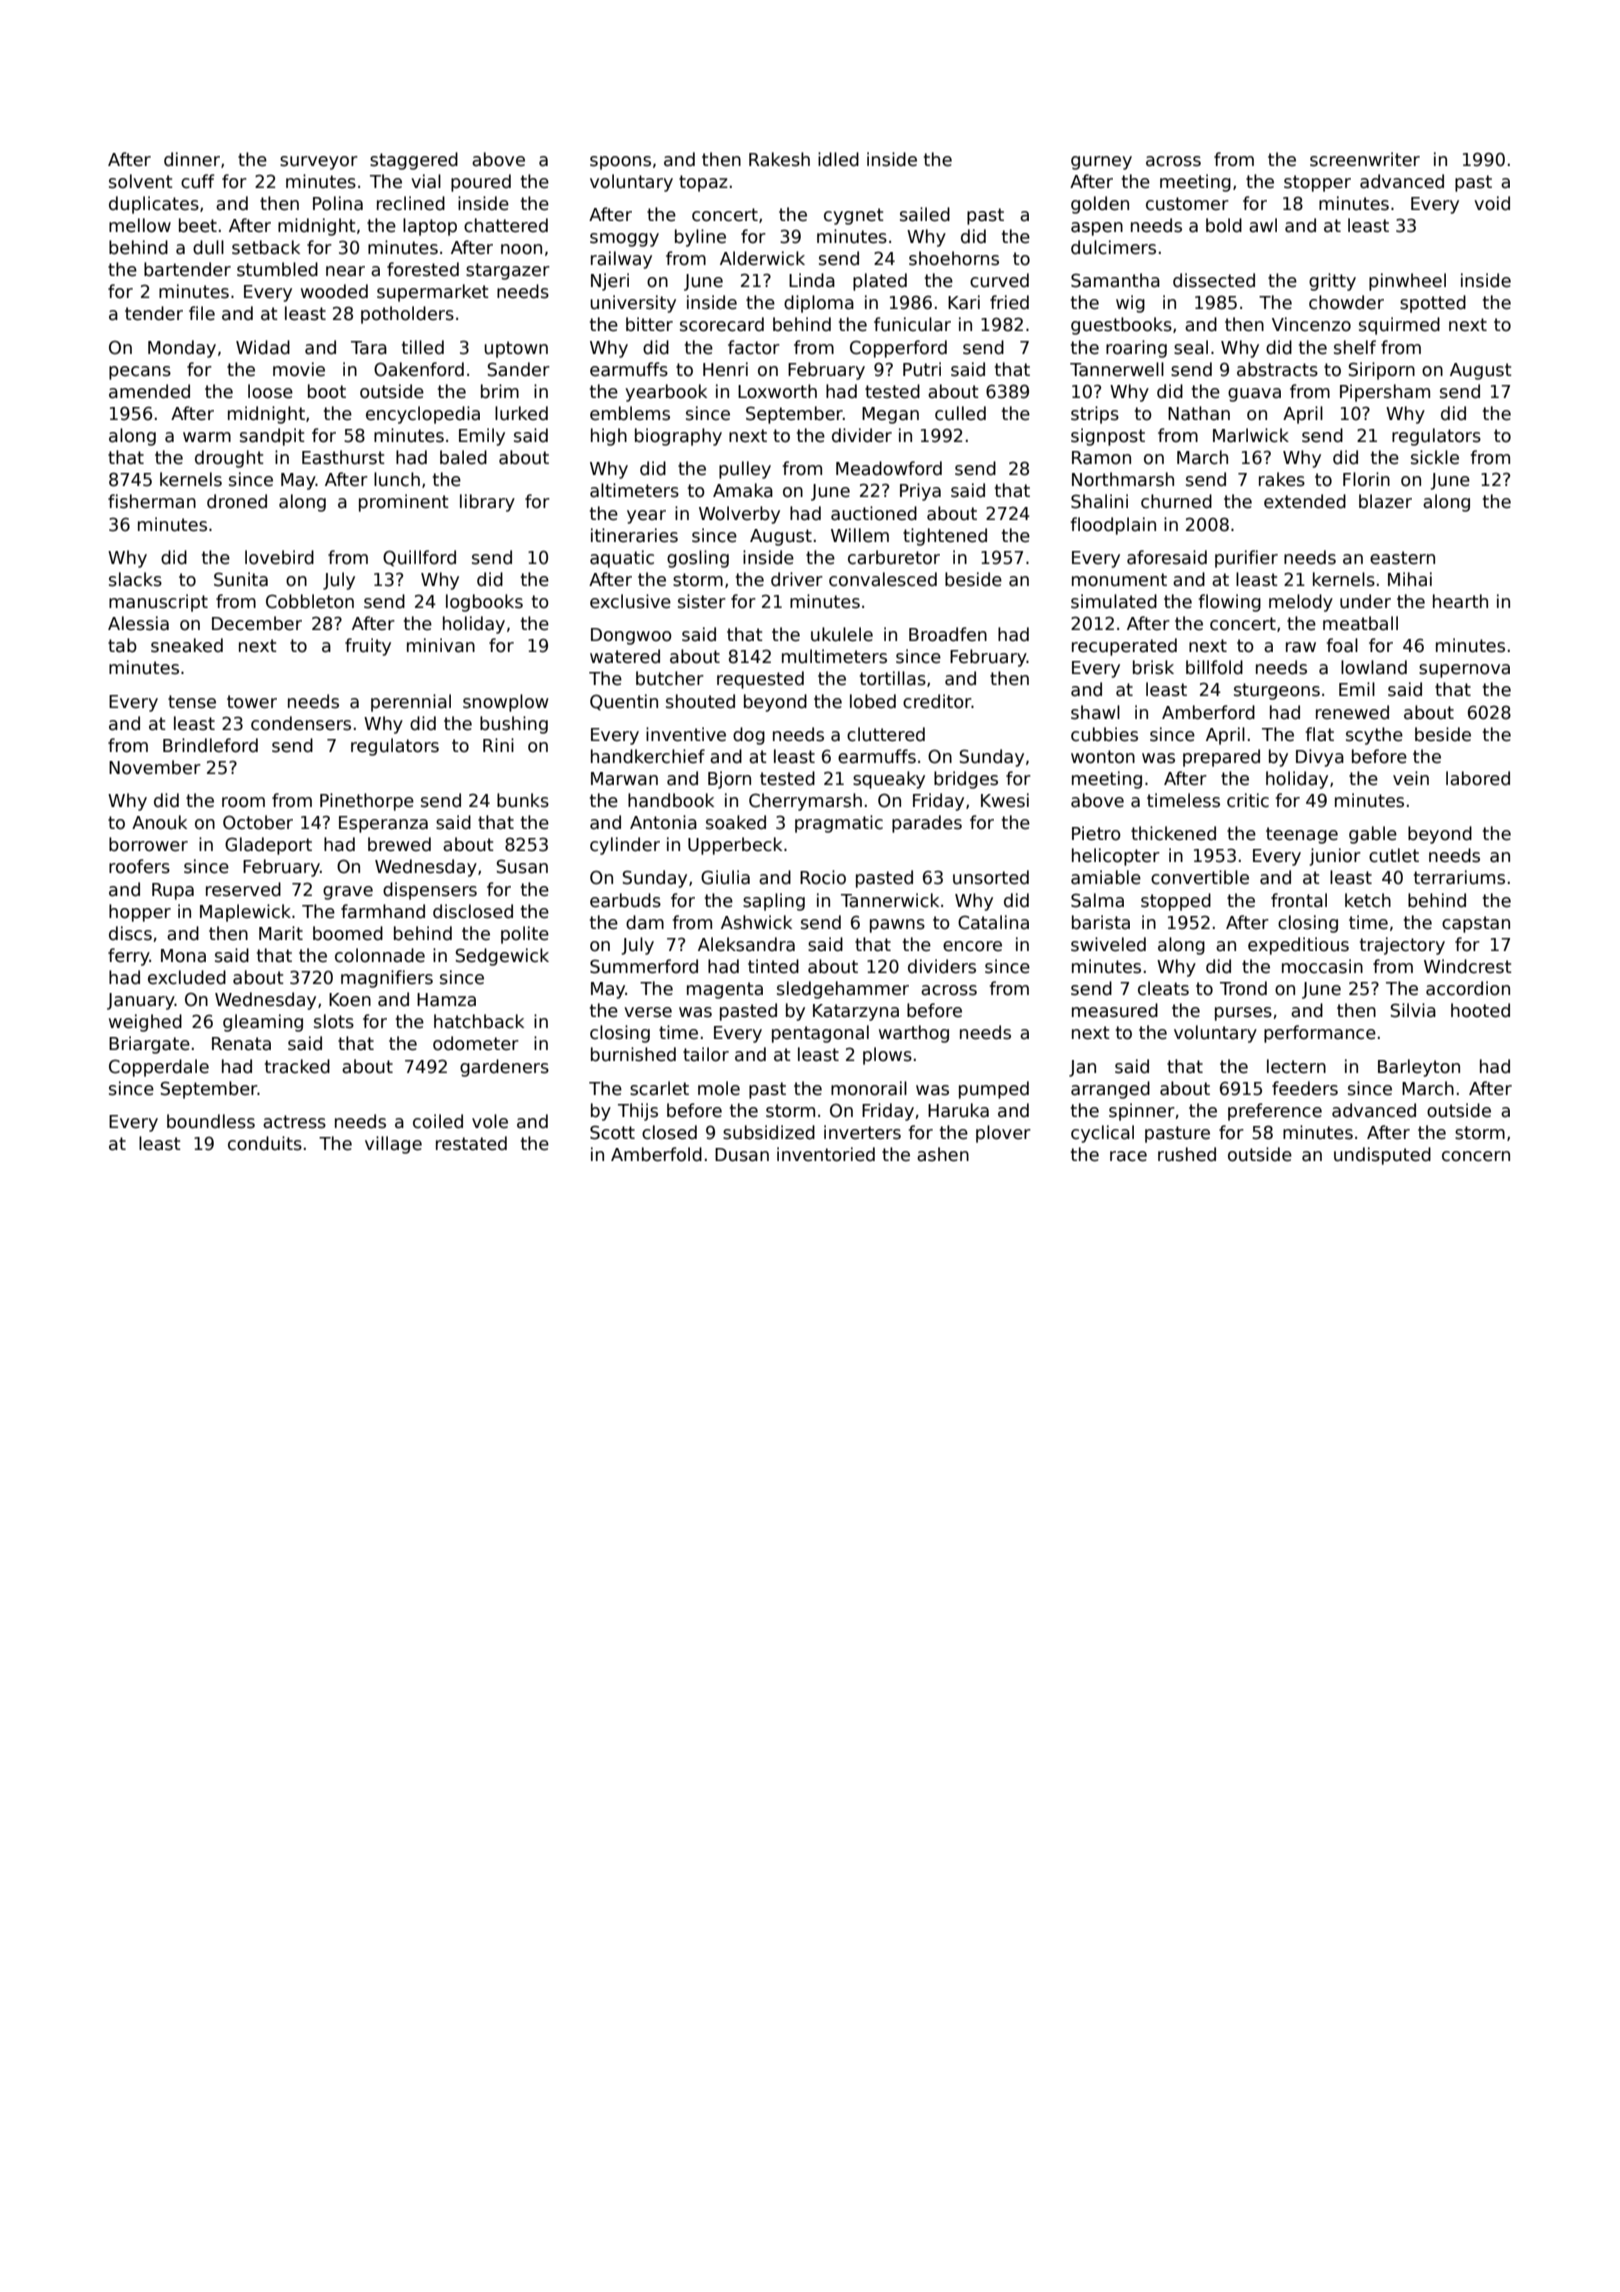 This document has width=1620, height=2292. Describe the element at coordinates (839, 824) in the document. I see `pragmatic` at that location.
